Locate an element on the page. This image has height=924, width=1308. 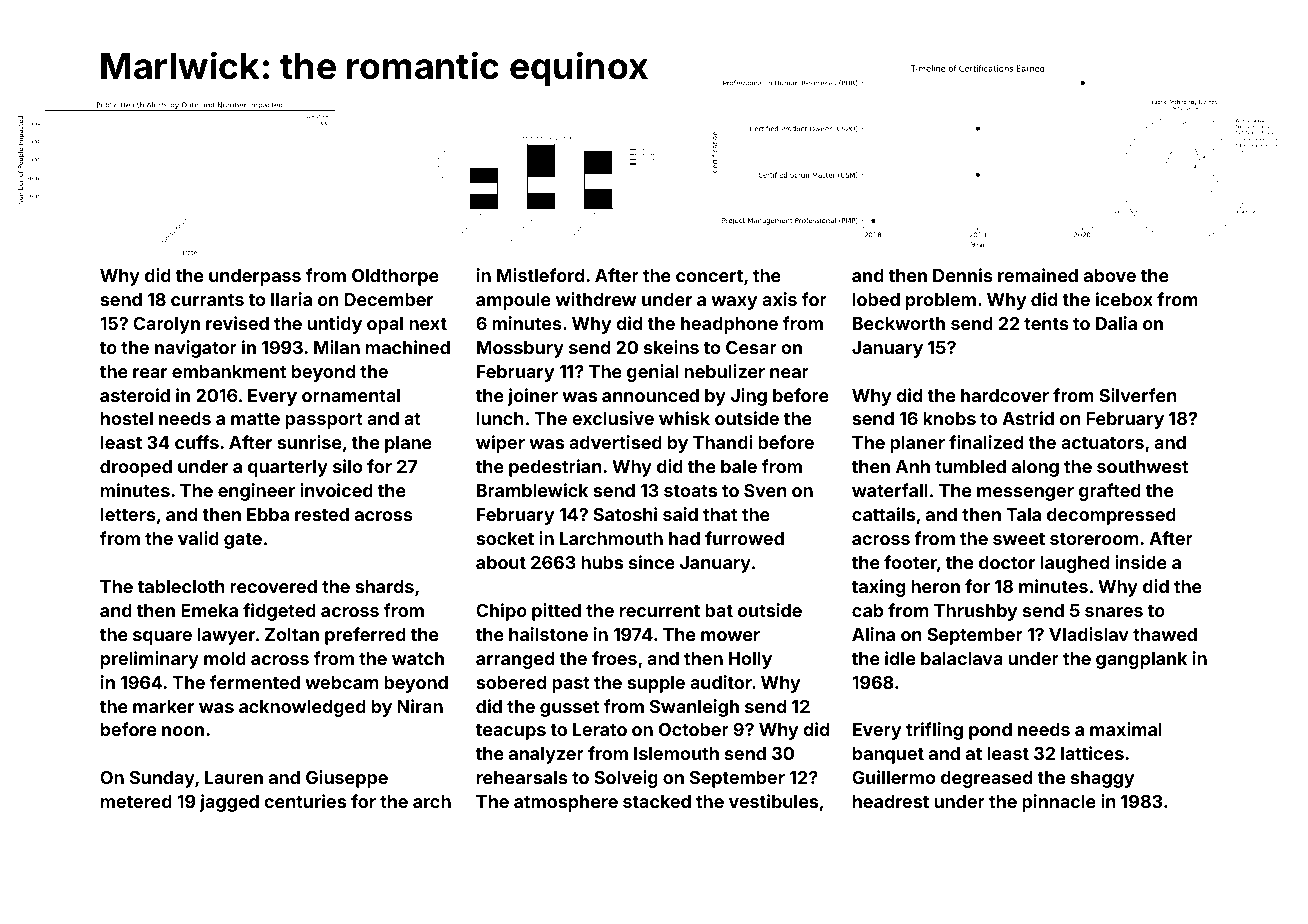
Cesar is located at coordinates (751, 347).
